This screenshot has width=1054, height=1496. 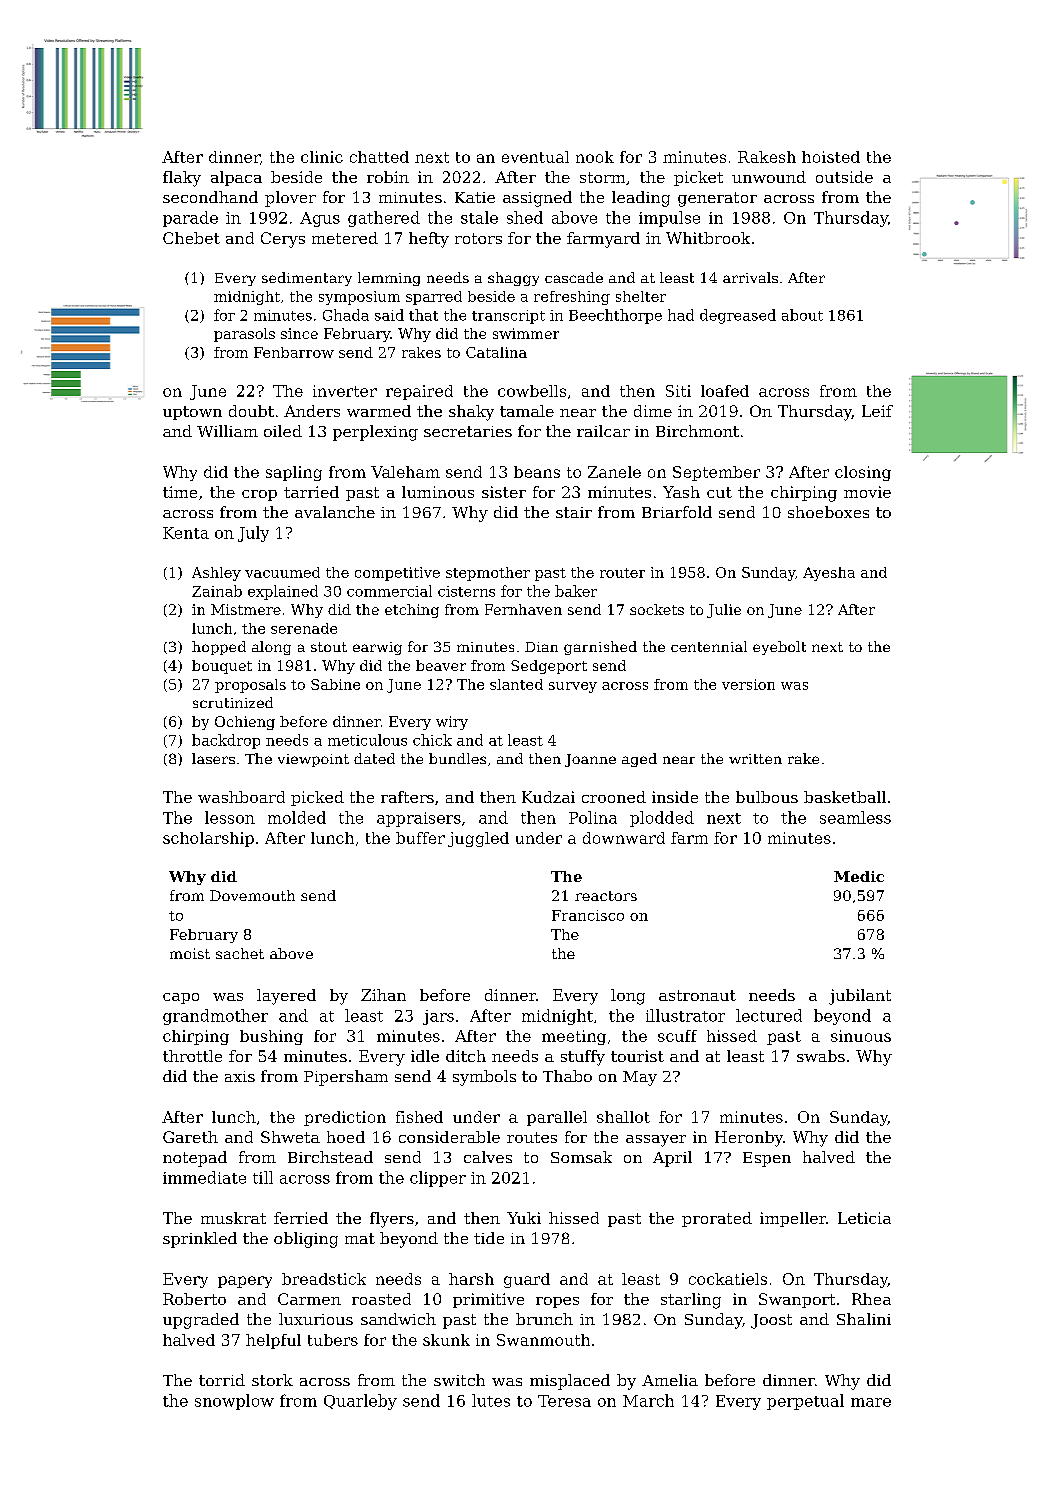 I want to click on Beechthorpe, so click(x=615, y=316).
